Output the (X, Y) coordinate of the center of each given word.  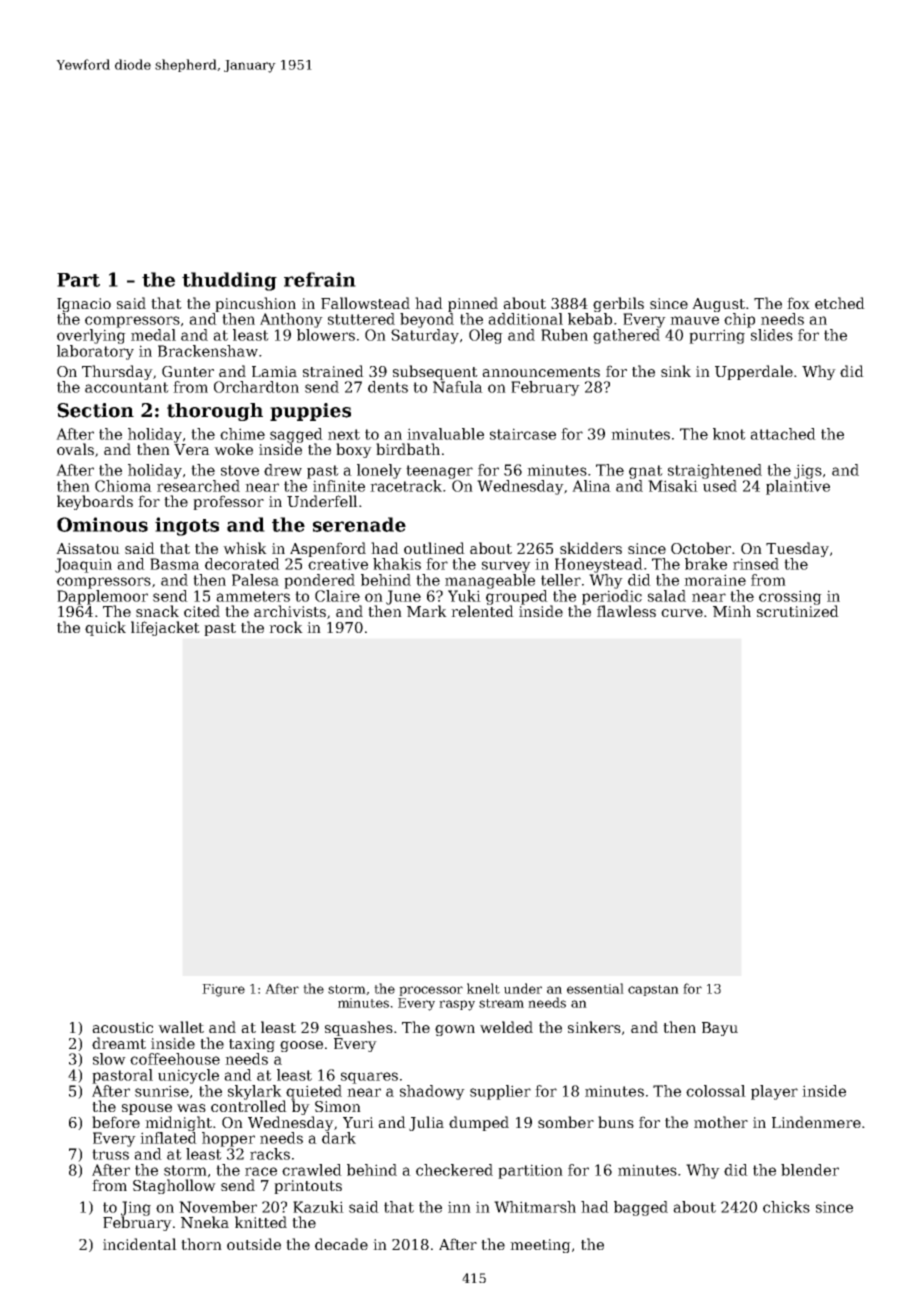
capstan (653, 990)
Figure (223, 990)
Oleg (486, 336)
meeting (540, 1246)
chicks (786, 1207)
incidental (140, 1244)
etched (840, 303)
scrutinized (798, 611)
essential (595, 988)
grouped (517, 597)
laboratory (95, 352)
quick (105, 628)
